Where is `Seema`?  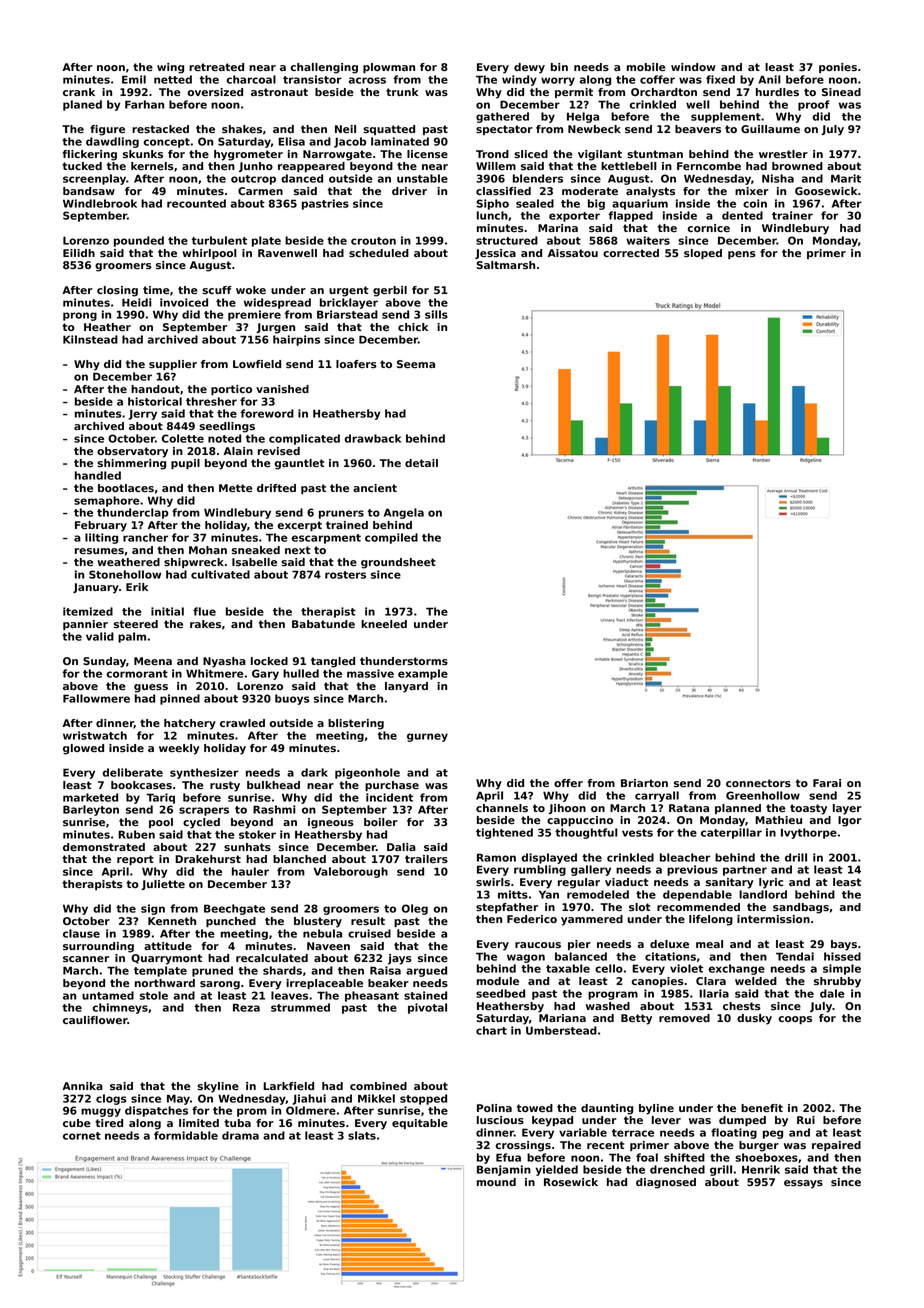
Seema is located at coordinates (416, 364).
